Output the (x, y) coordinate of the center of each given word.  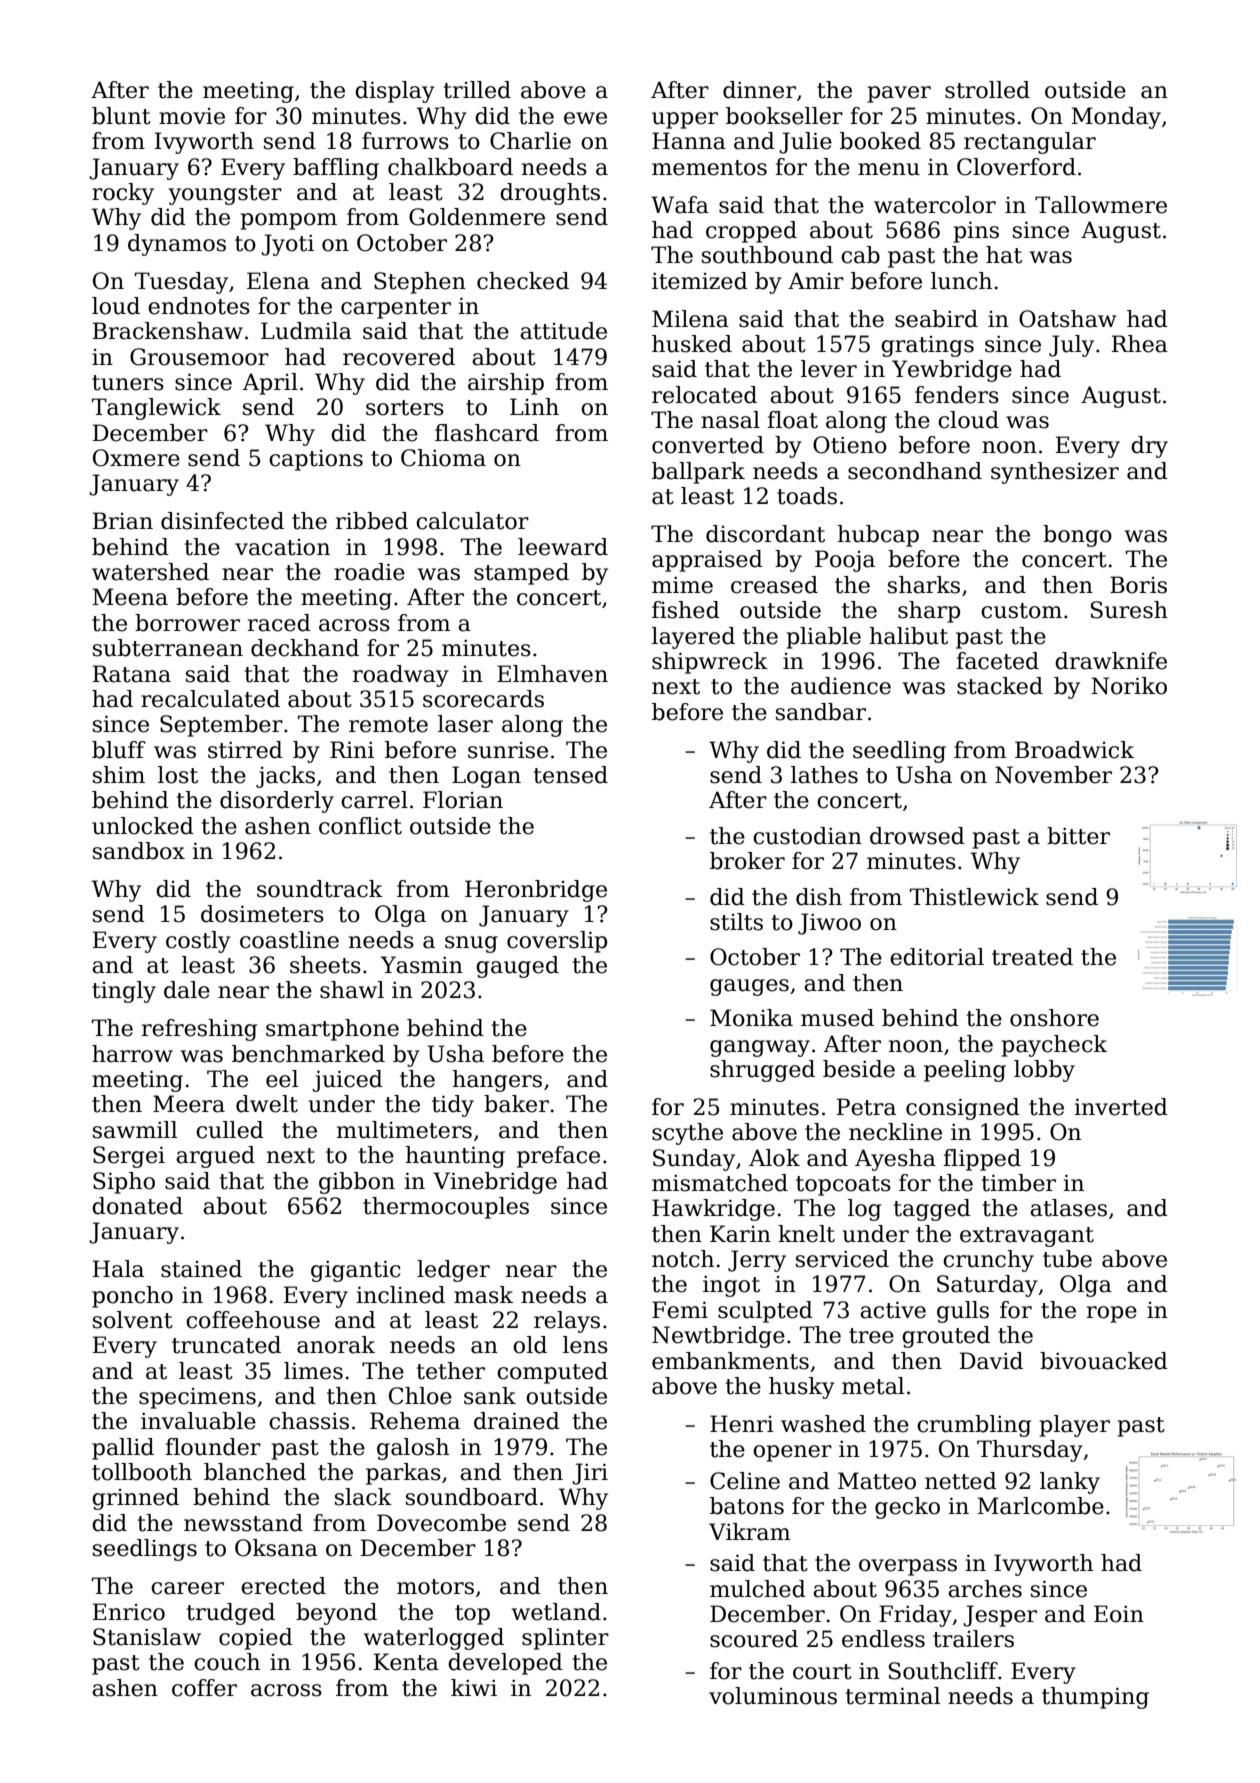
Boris (1138, 585)
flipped (982, 1160)
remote (388, 725)
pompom (289, 221)
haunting (455, 1157)
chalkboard (450, 167)
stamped (521, 574)
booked (880, 141)
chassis (309, 1421)
